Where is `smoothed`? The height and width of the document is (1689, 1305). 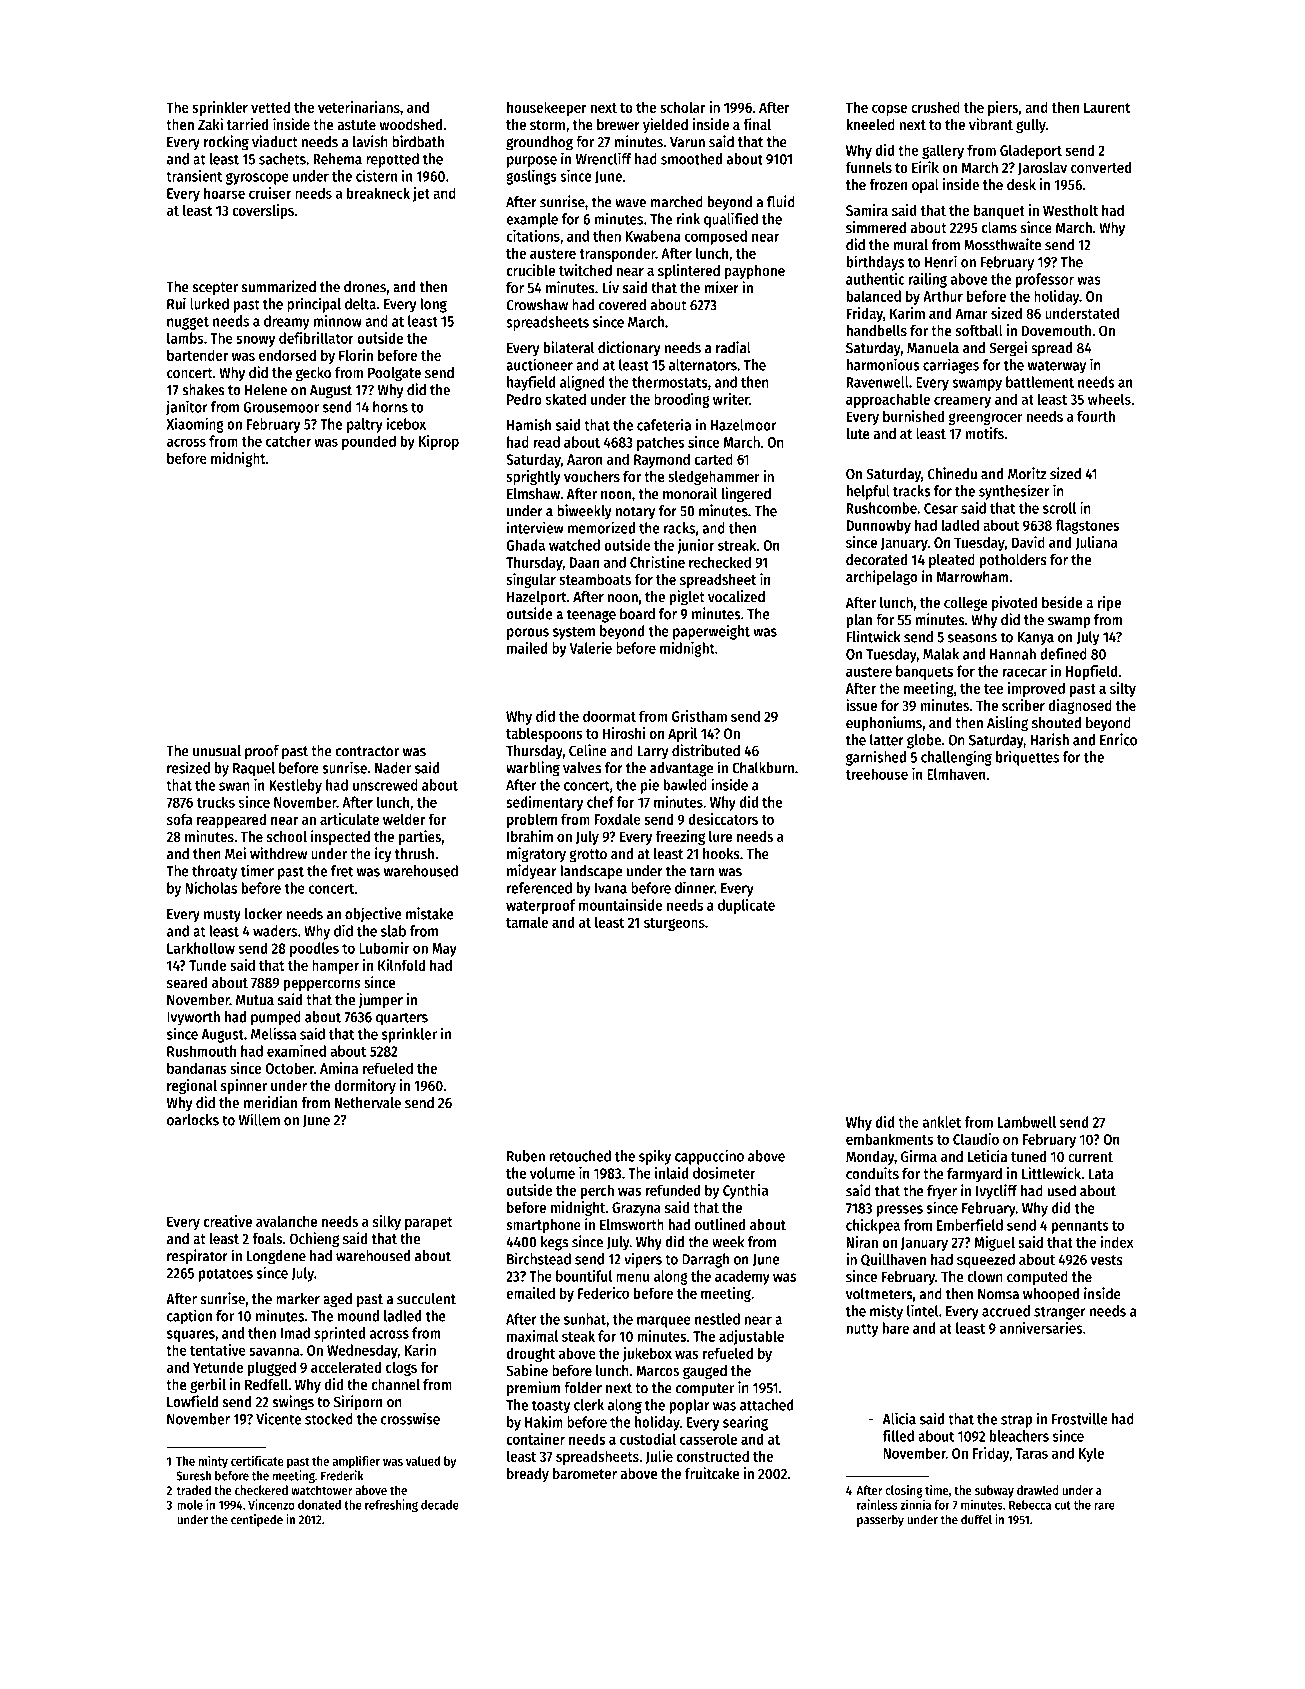 smoothed is located at coordinates (691, 159).
